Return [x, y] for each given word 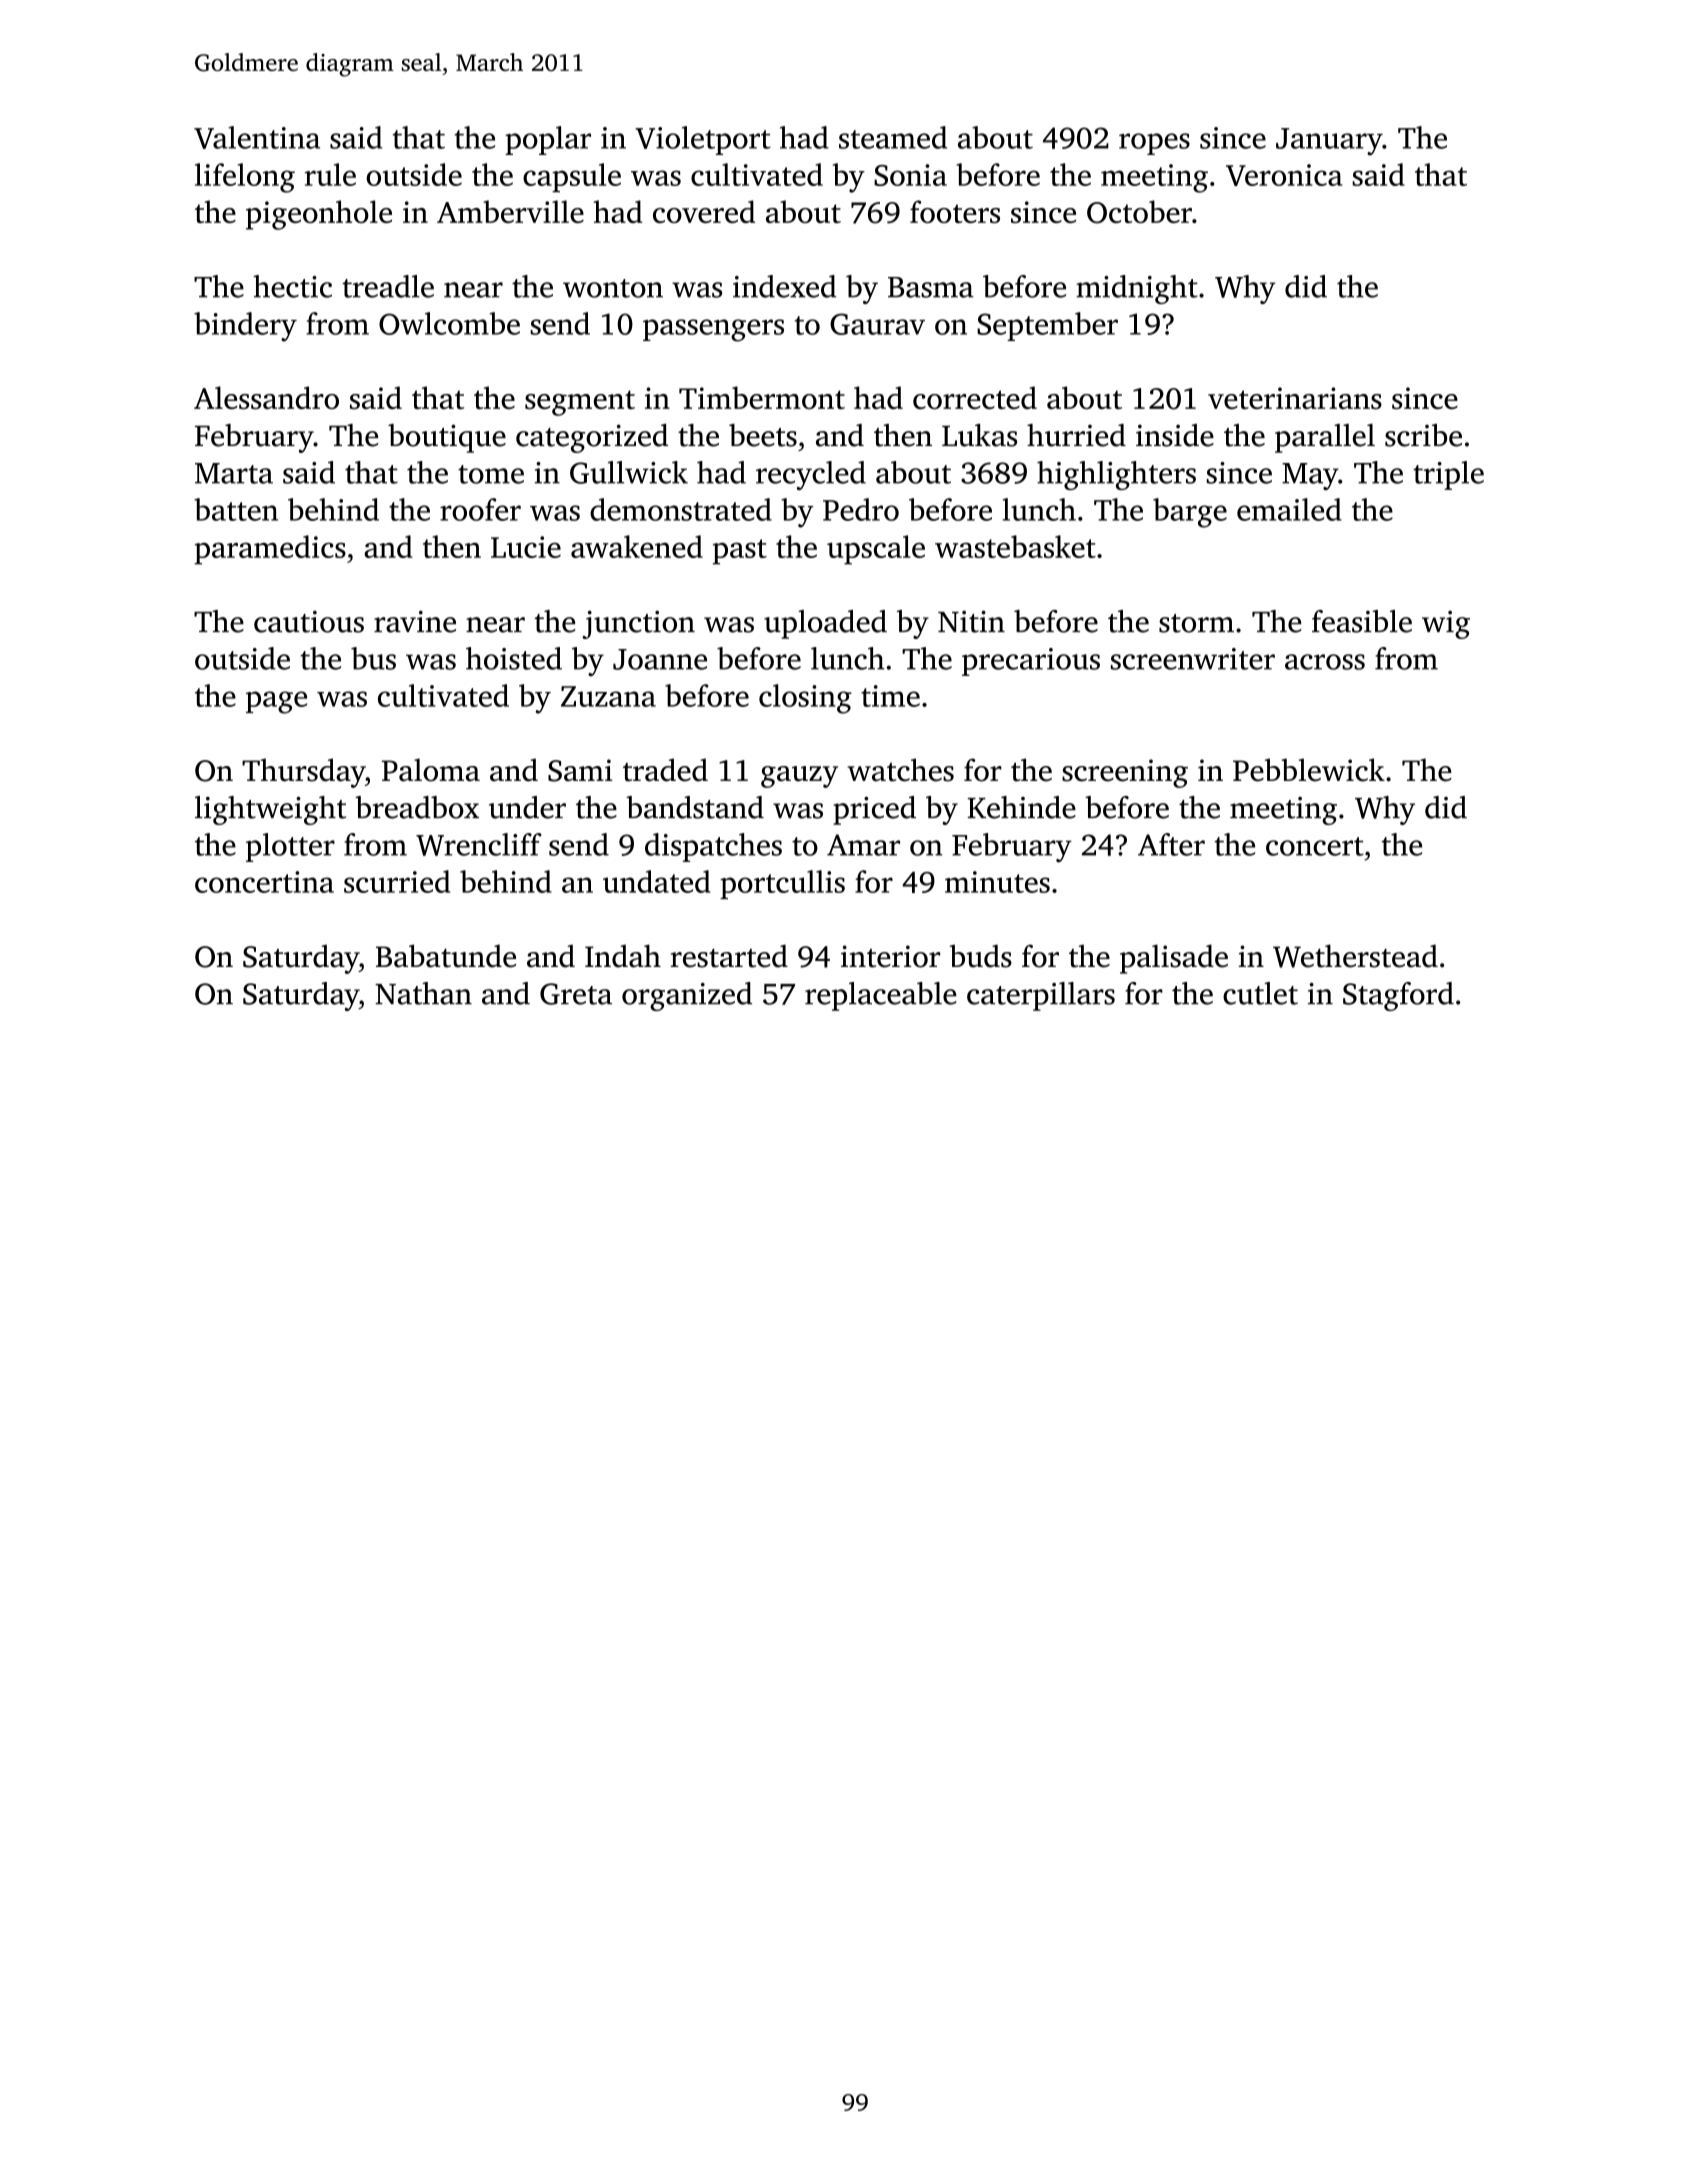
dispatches [713, 847]
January [1329, 142]
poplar [548, 140]
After [1171, 844]
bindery [245, 327]
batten [236, 509]
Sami [580, 770]
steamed [893, 137]
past [740, 552]
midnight [1137, 289]
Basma [931, 287]
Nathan [423, 993]
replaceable [881, 996]
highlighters [1116, 475]
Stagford [1398, 996]
